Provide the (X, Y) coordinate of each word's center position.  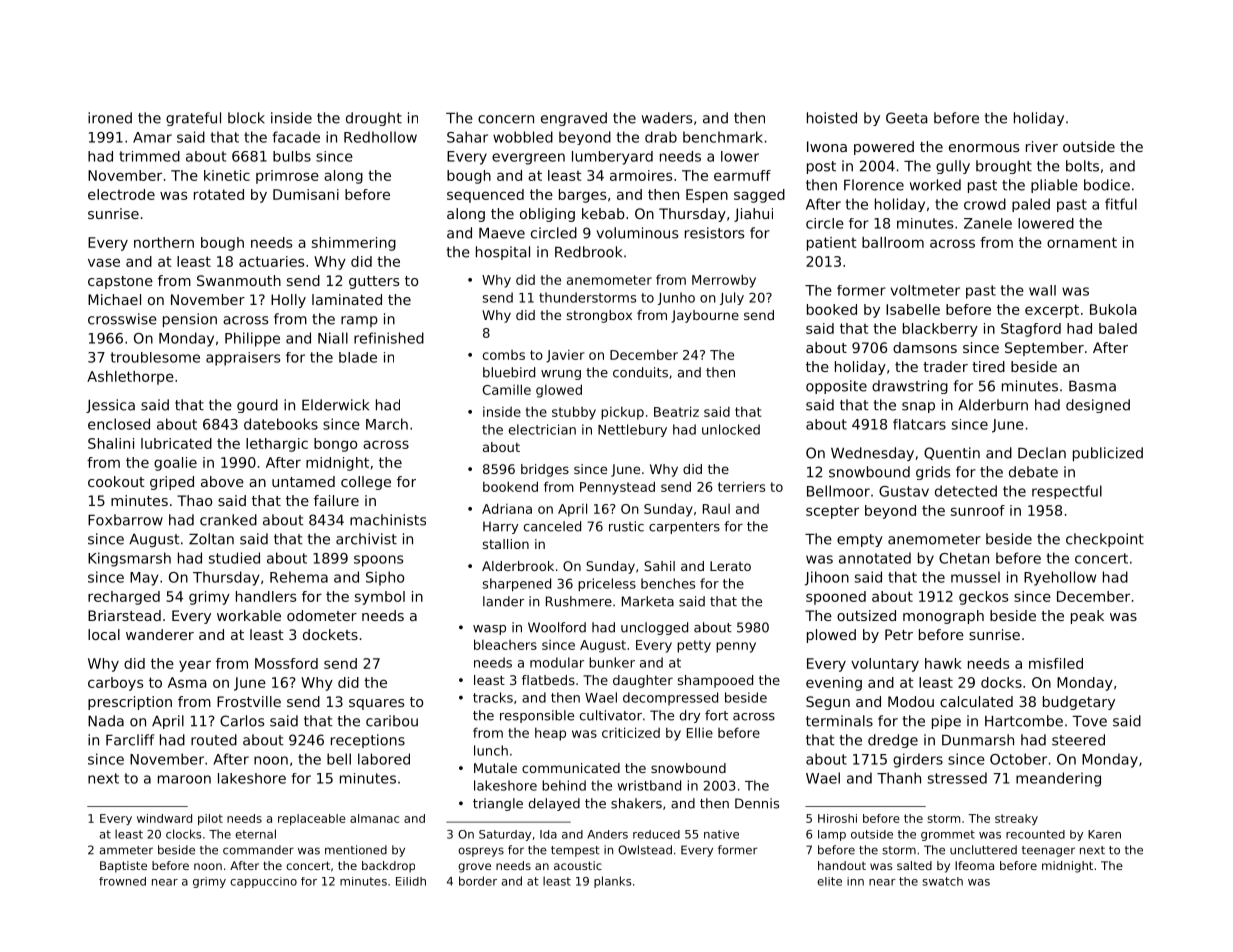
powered (884, 148)
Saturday (505, 835)
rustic (626, 526)
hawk (943, 663)
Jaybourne (705, 316)
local (104, 634)
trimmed (149, 156)
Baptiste (123, 867)
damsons (925, 347)
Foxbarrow (125, 520)
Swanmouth (239, 280)
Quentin (952, 453)
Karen (1104, 834)
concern (506, 119)
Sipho (385, 578)
